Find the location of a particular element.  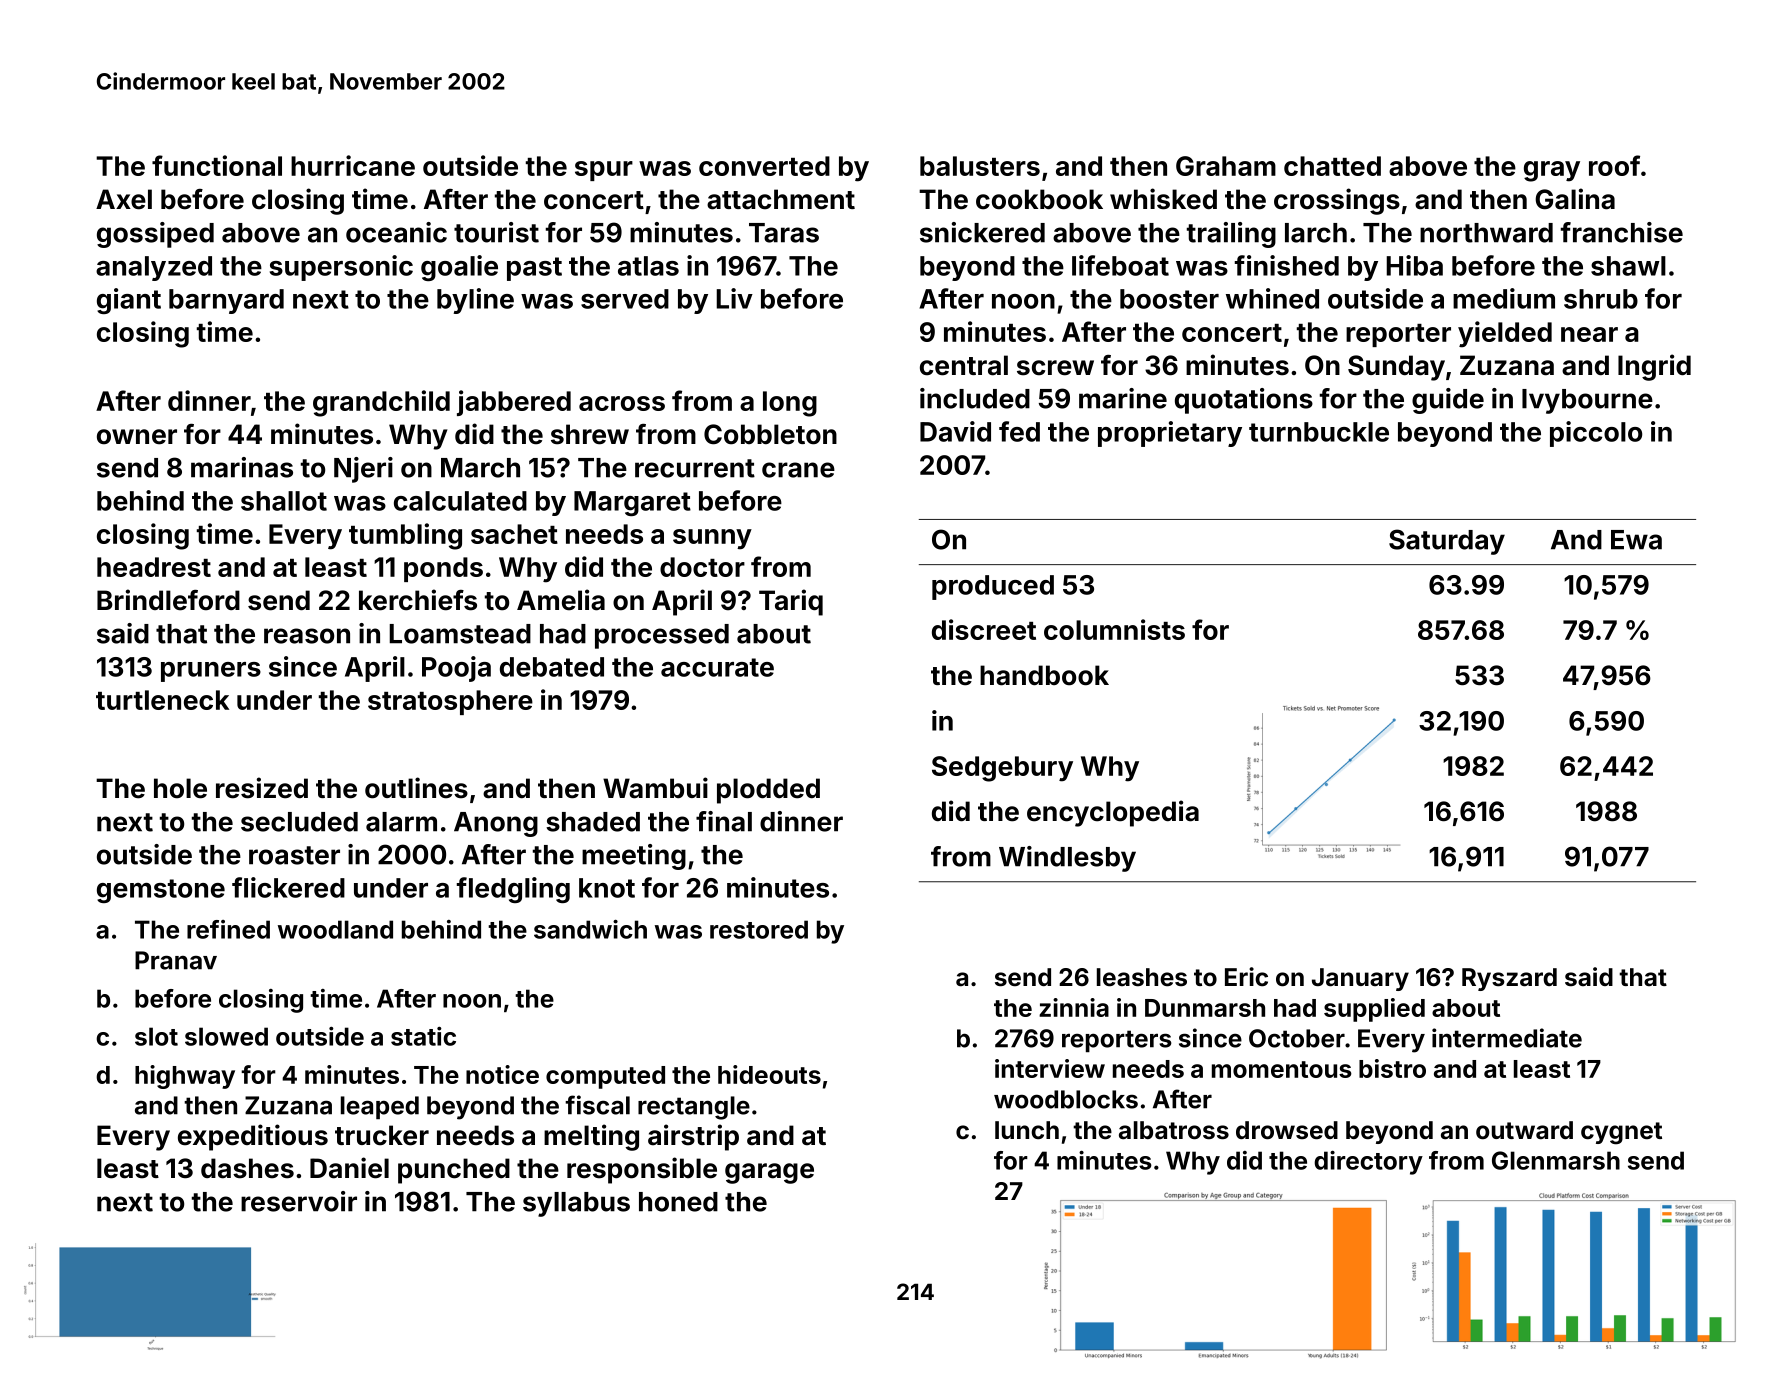

Ryszard is located at coordinates (1509, 979).
